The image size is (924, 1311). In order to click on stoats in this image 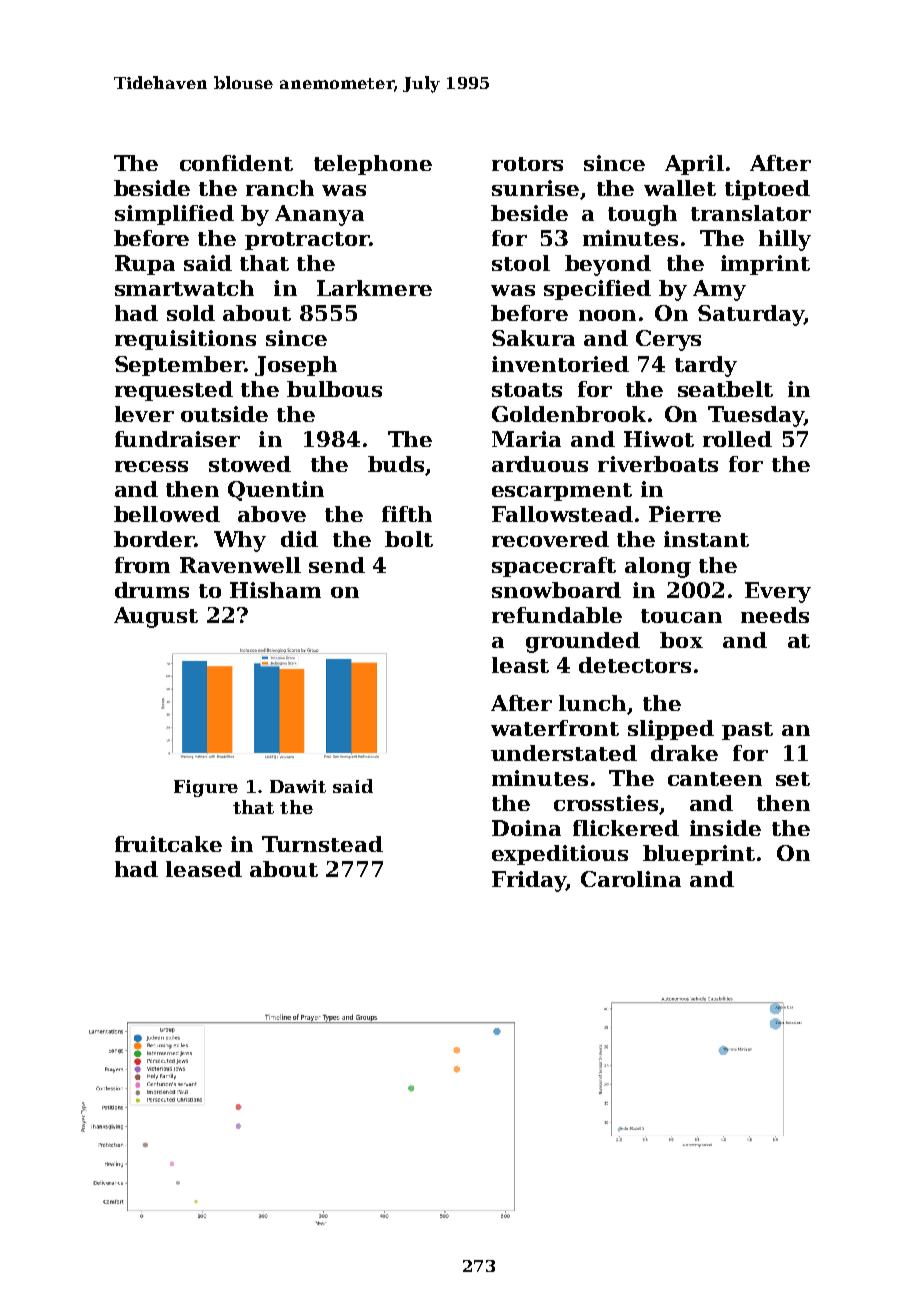, I will do `click(527, 390)`.
